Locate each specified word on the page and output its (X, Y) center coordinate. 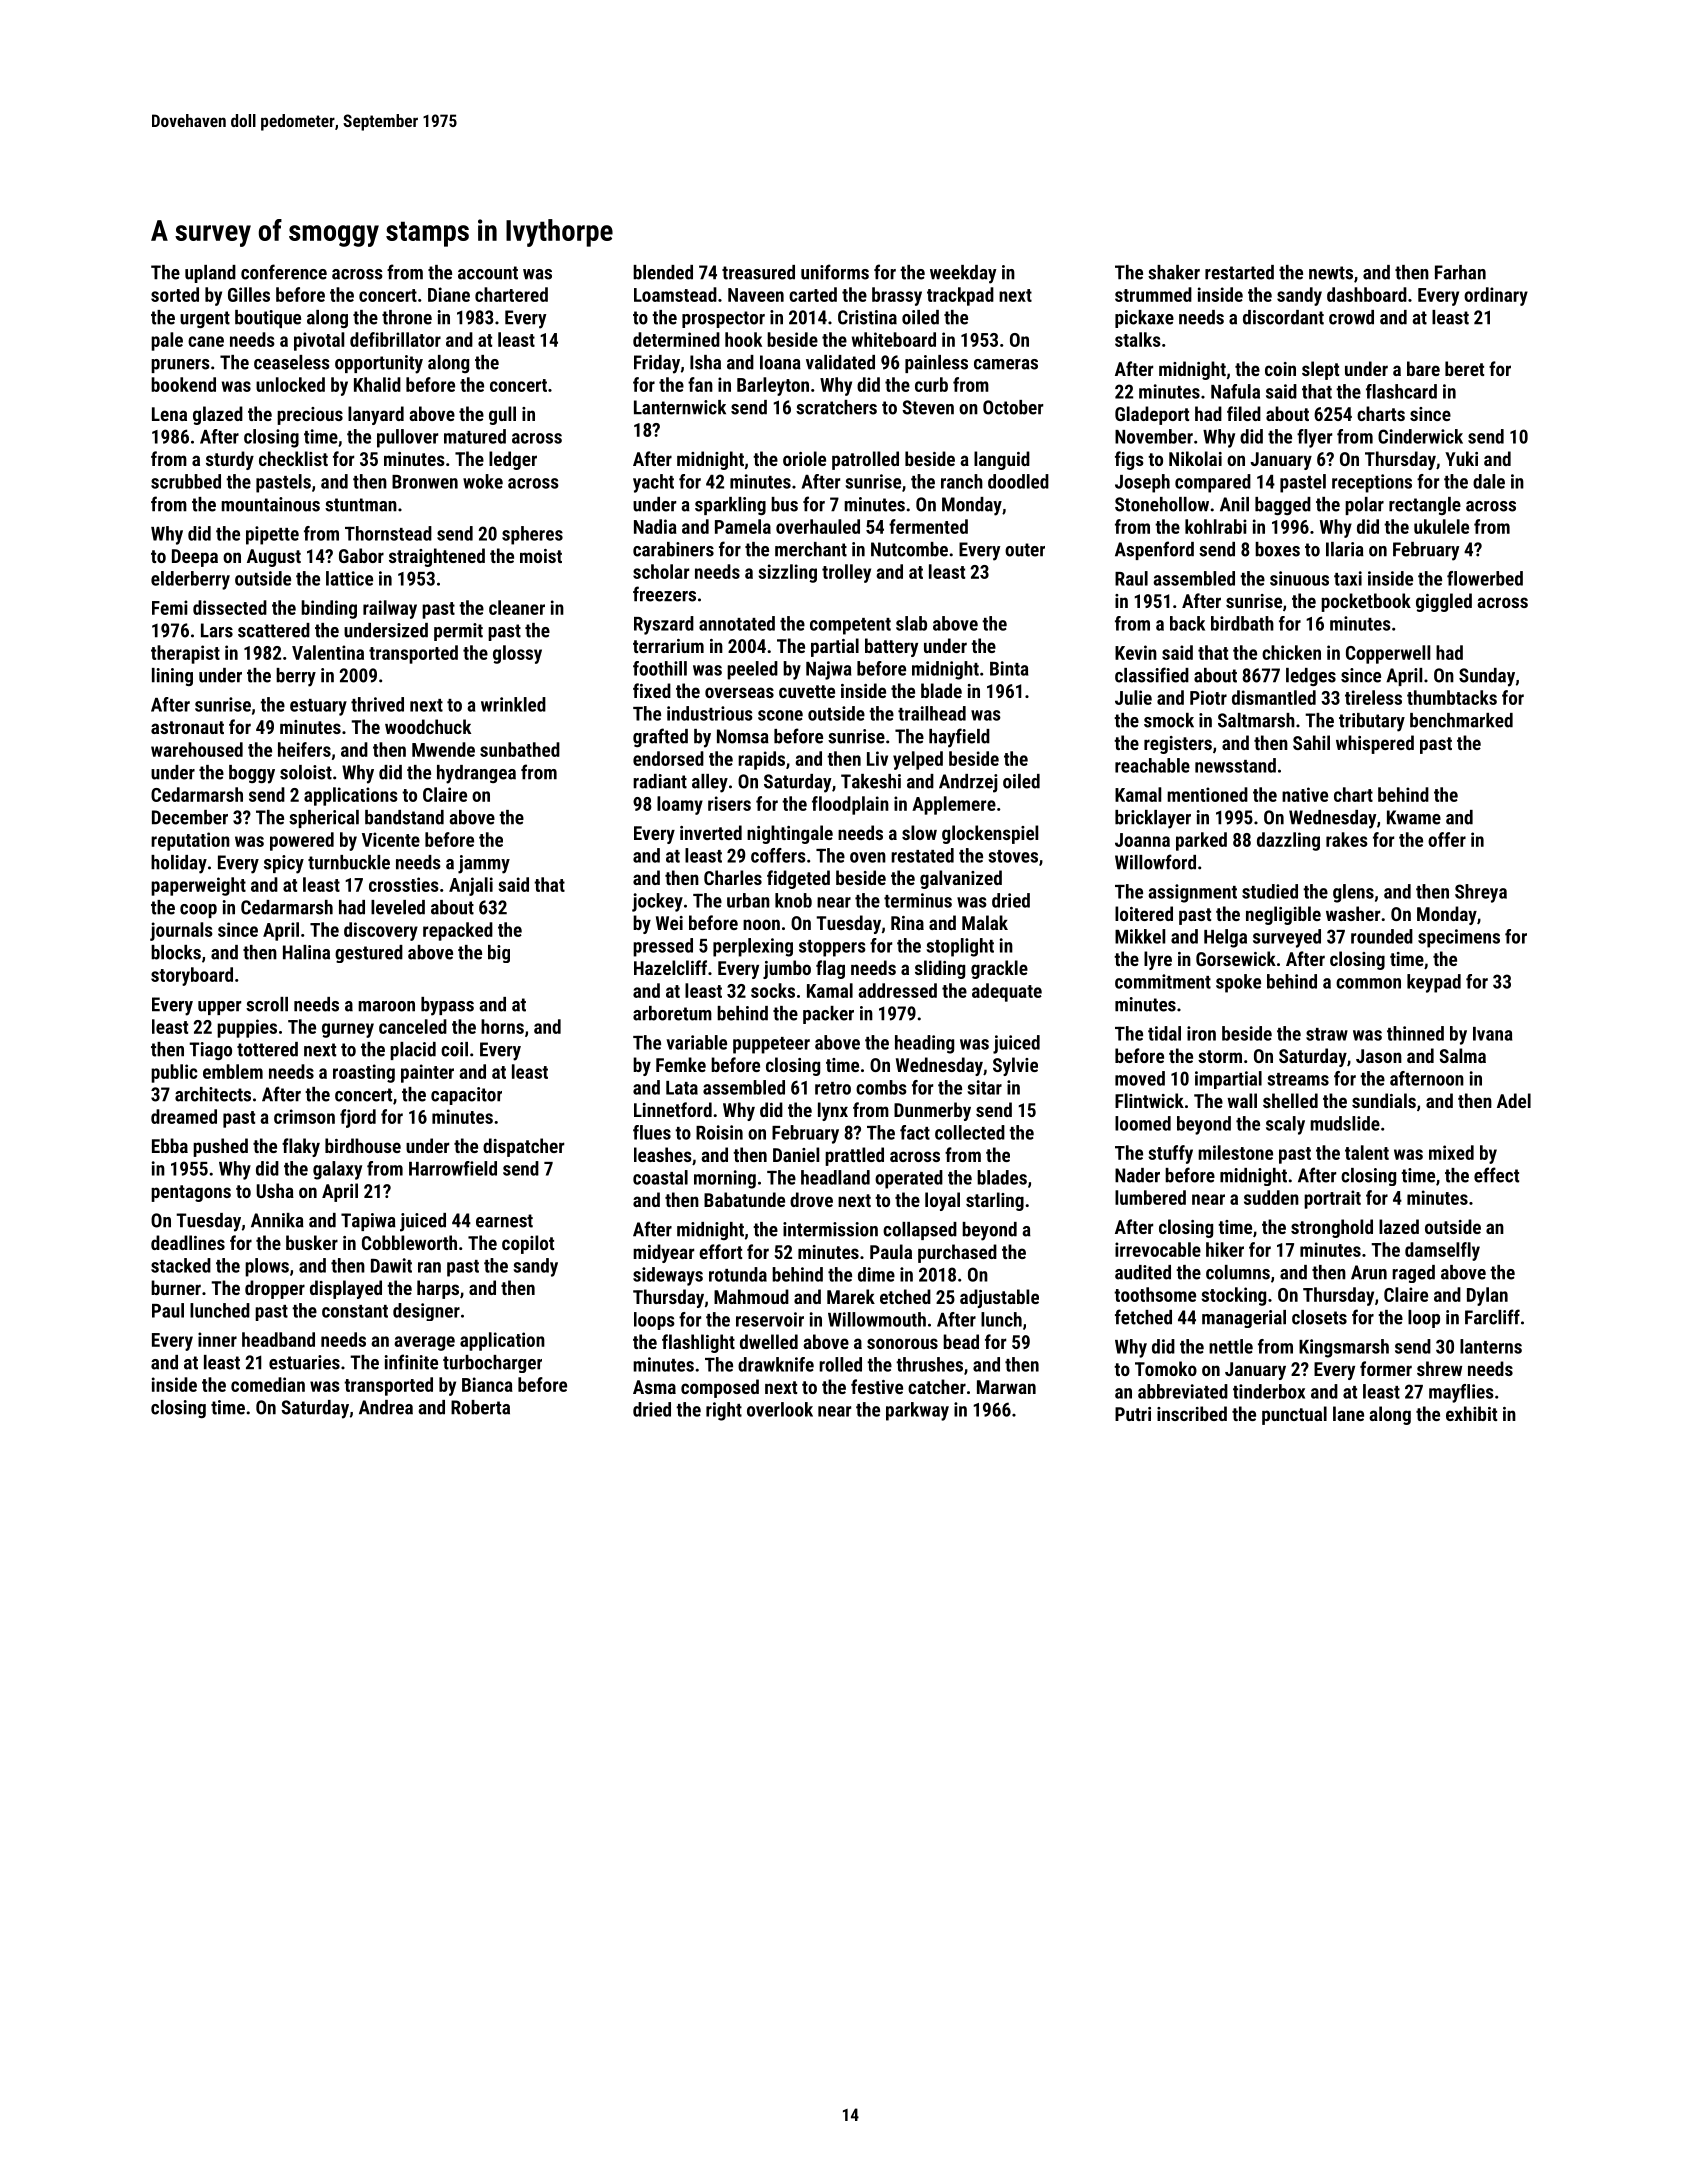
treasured (758, 272)
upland (210, 274)
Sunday (1487, 677)
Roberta (480, 1407)
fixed (652, 690)
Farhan (1460, 272)
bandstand (404, 817)
